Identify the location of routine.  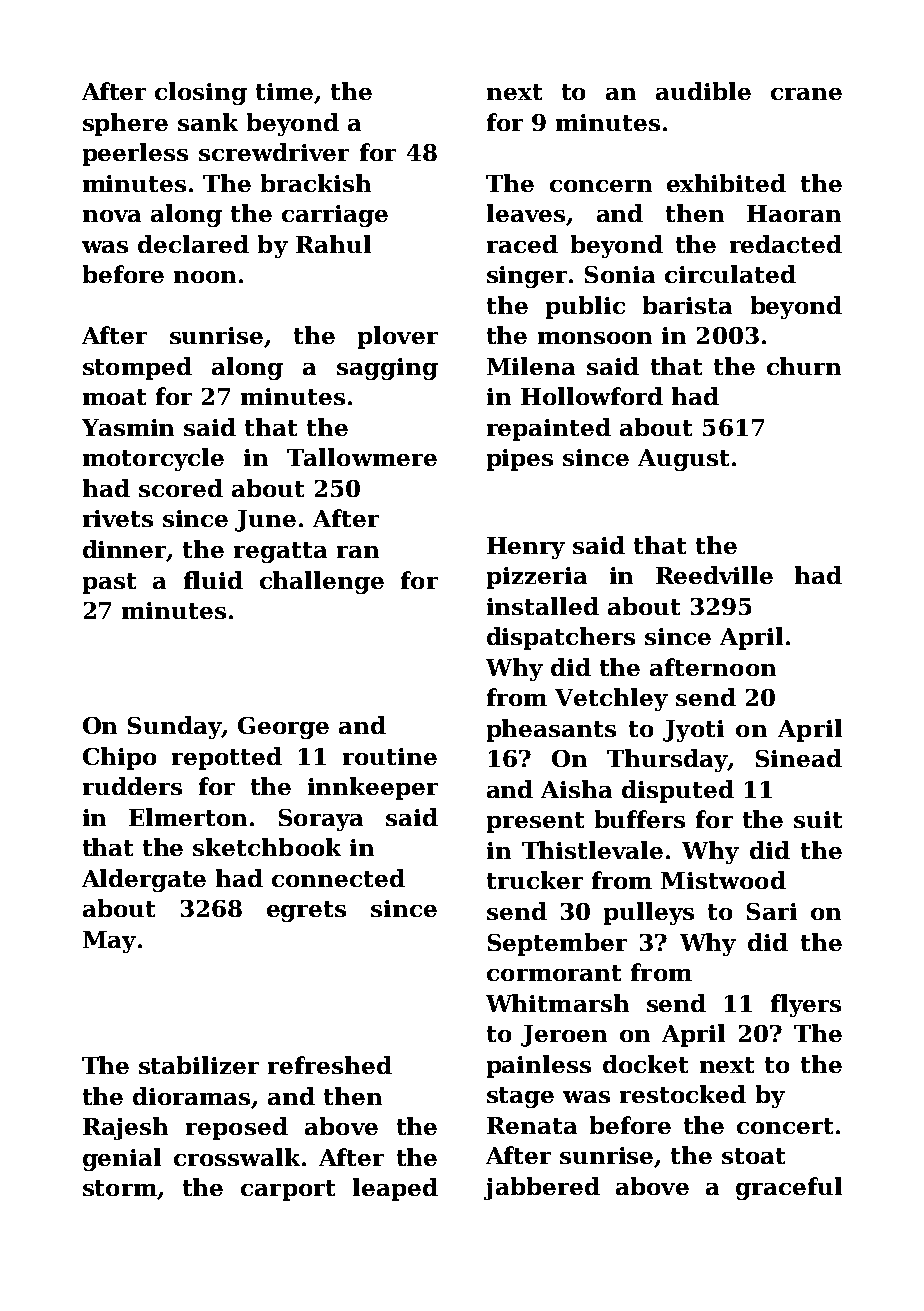
(390, 756).
